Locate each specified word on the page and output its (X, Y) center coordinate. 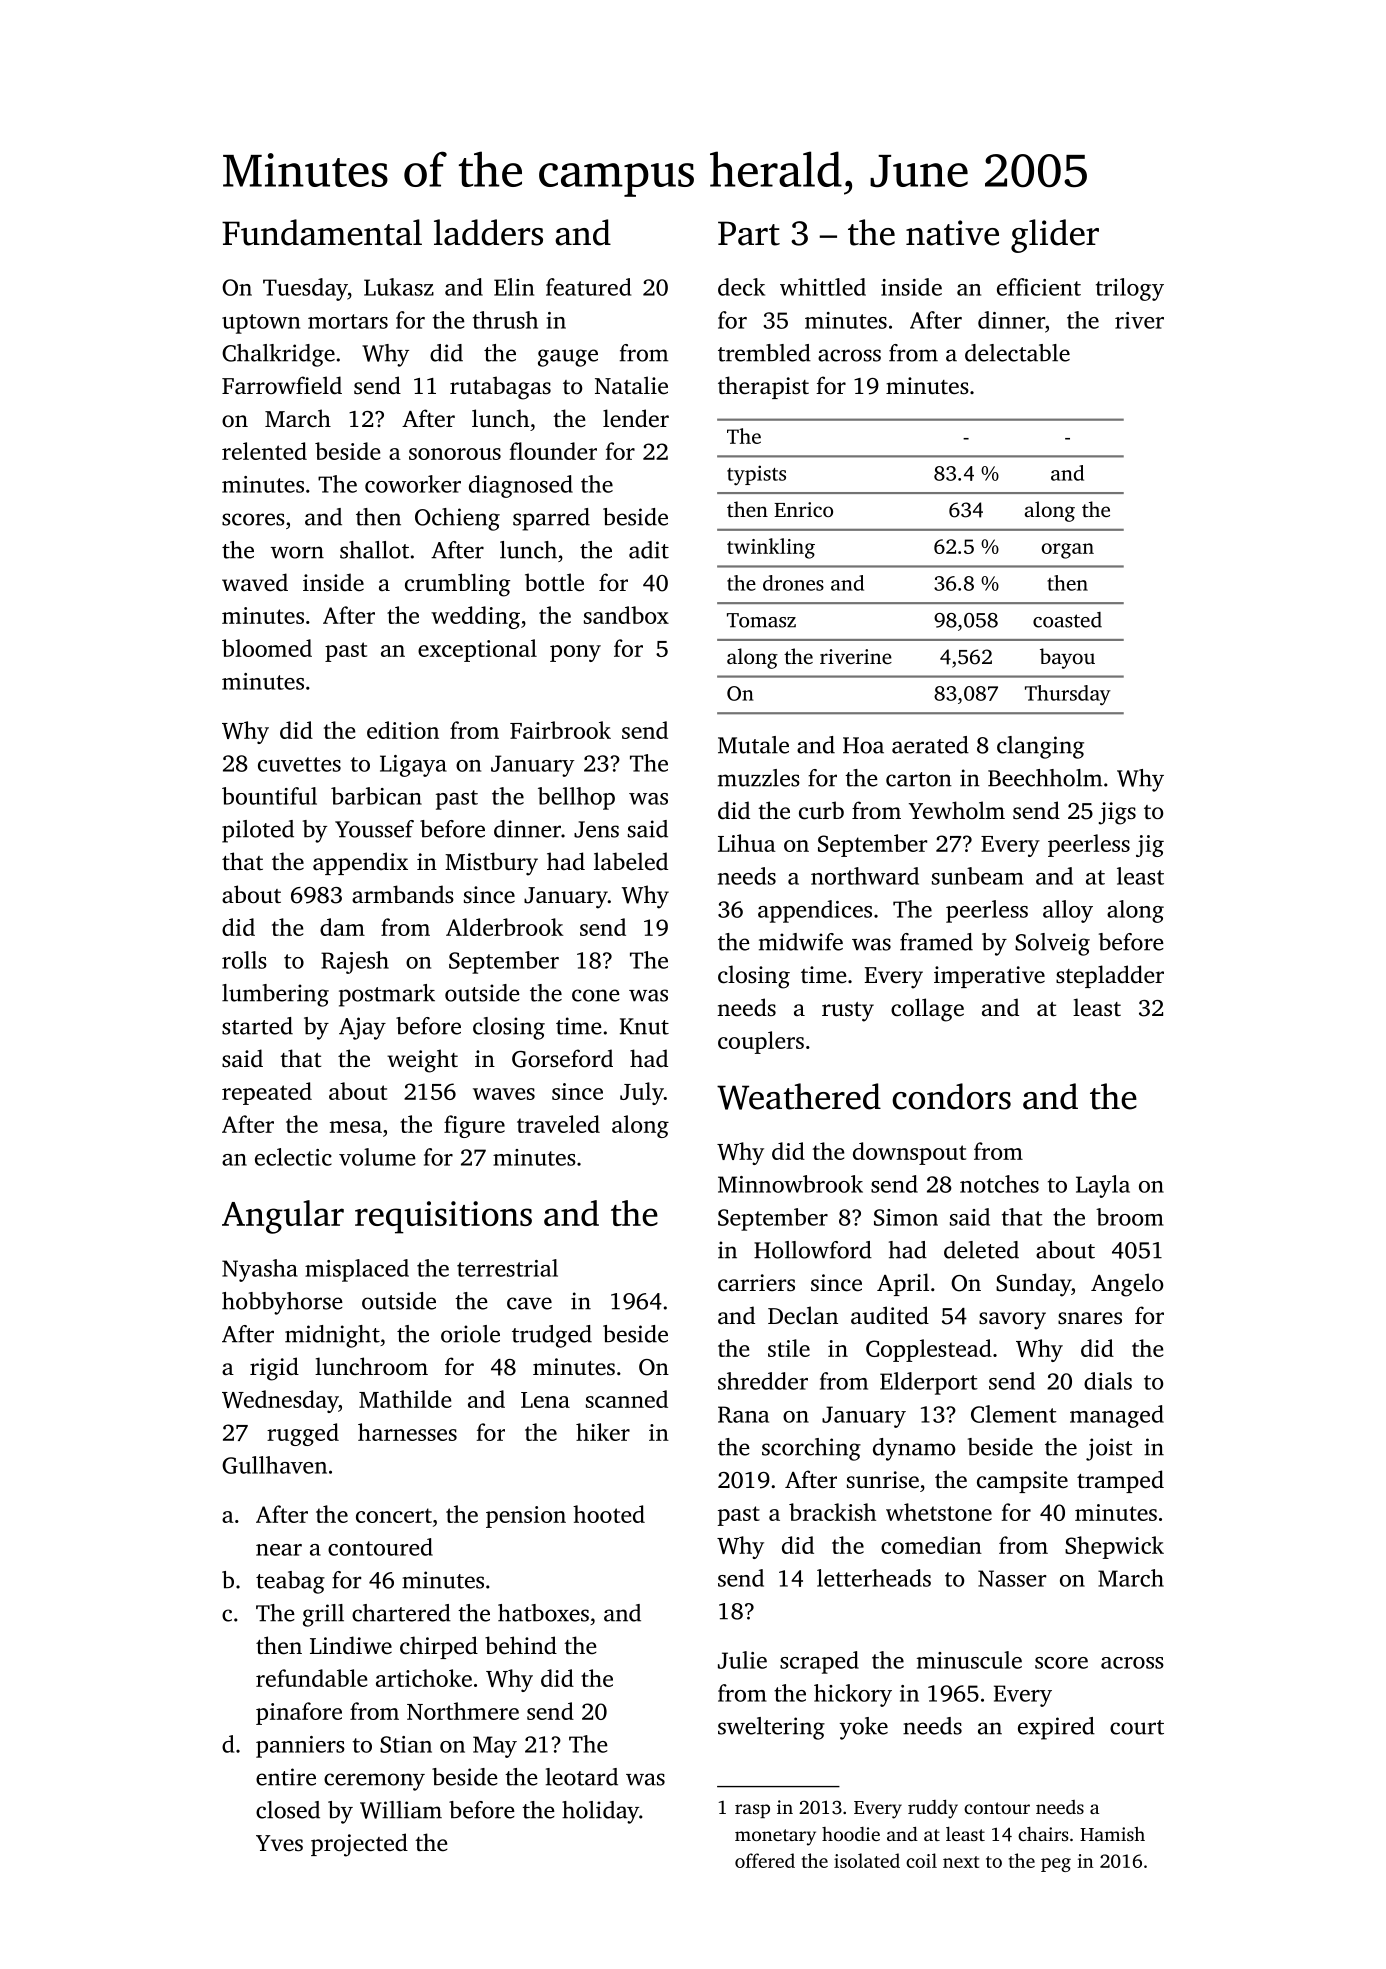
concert (394, 1515)
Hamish (1112, 1834)
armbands (403, 894)
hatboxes (543, 1613)
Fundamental (322, 232)
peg (1056, 1865)
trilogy (1130, 289)
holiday (600, 1812)
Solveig (1052, 944)
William (401, 1810)
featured (588, 287)
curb (821, 810)
